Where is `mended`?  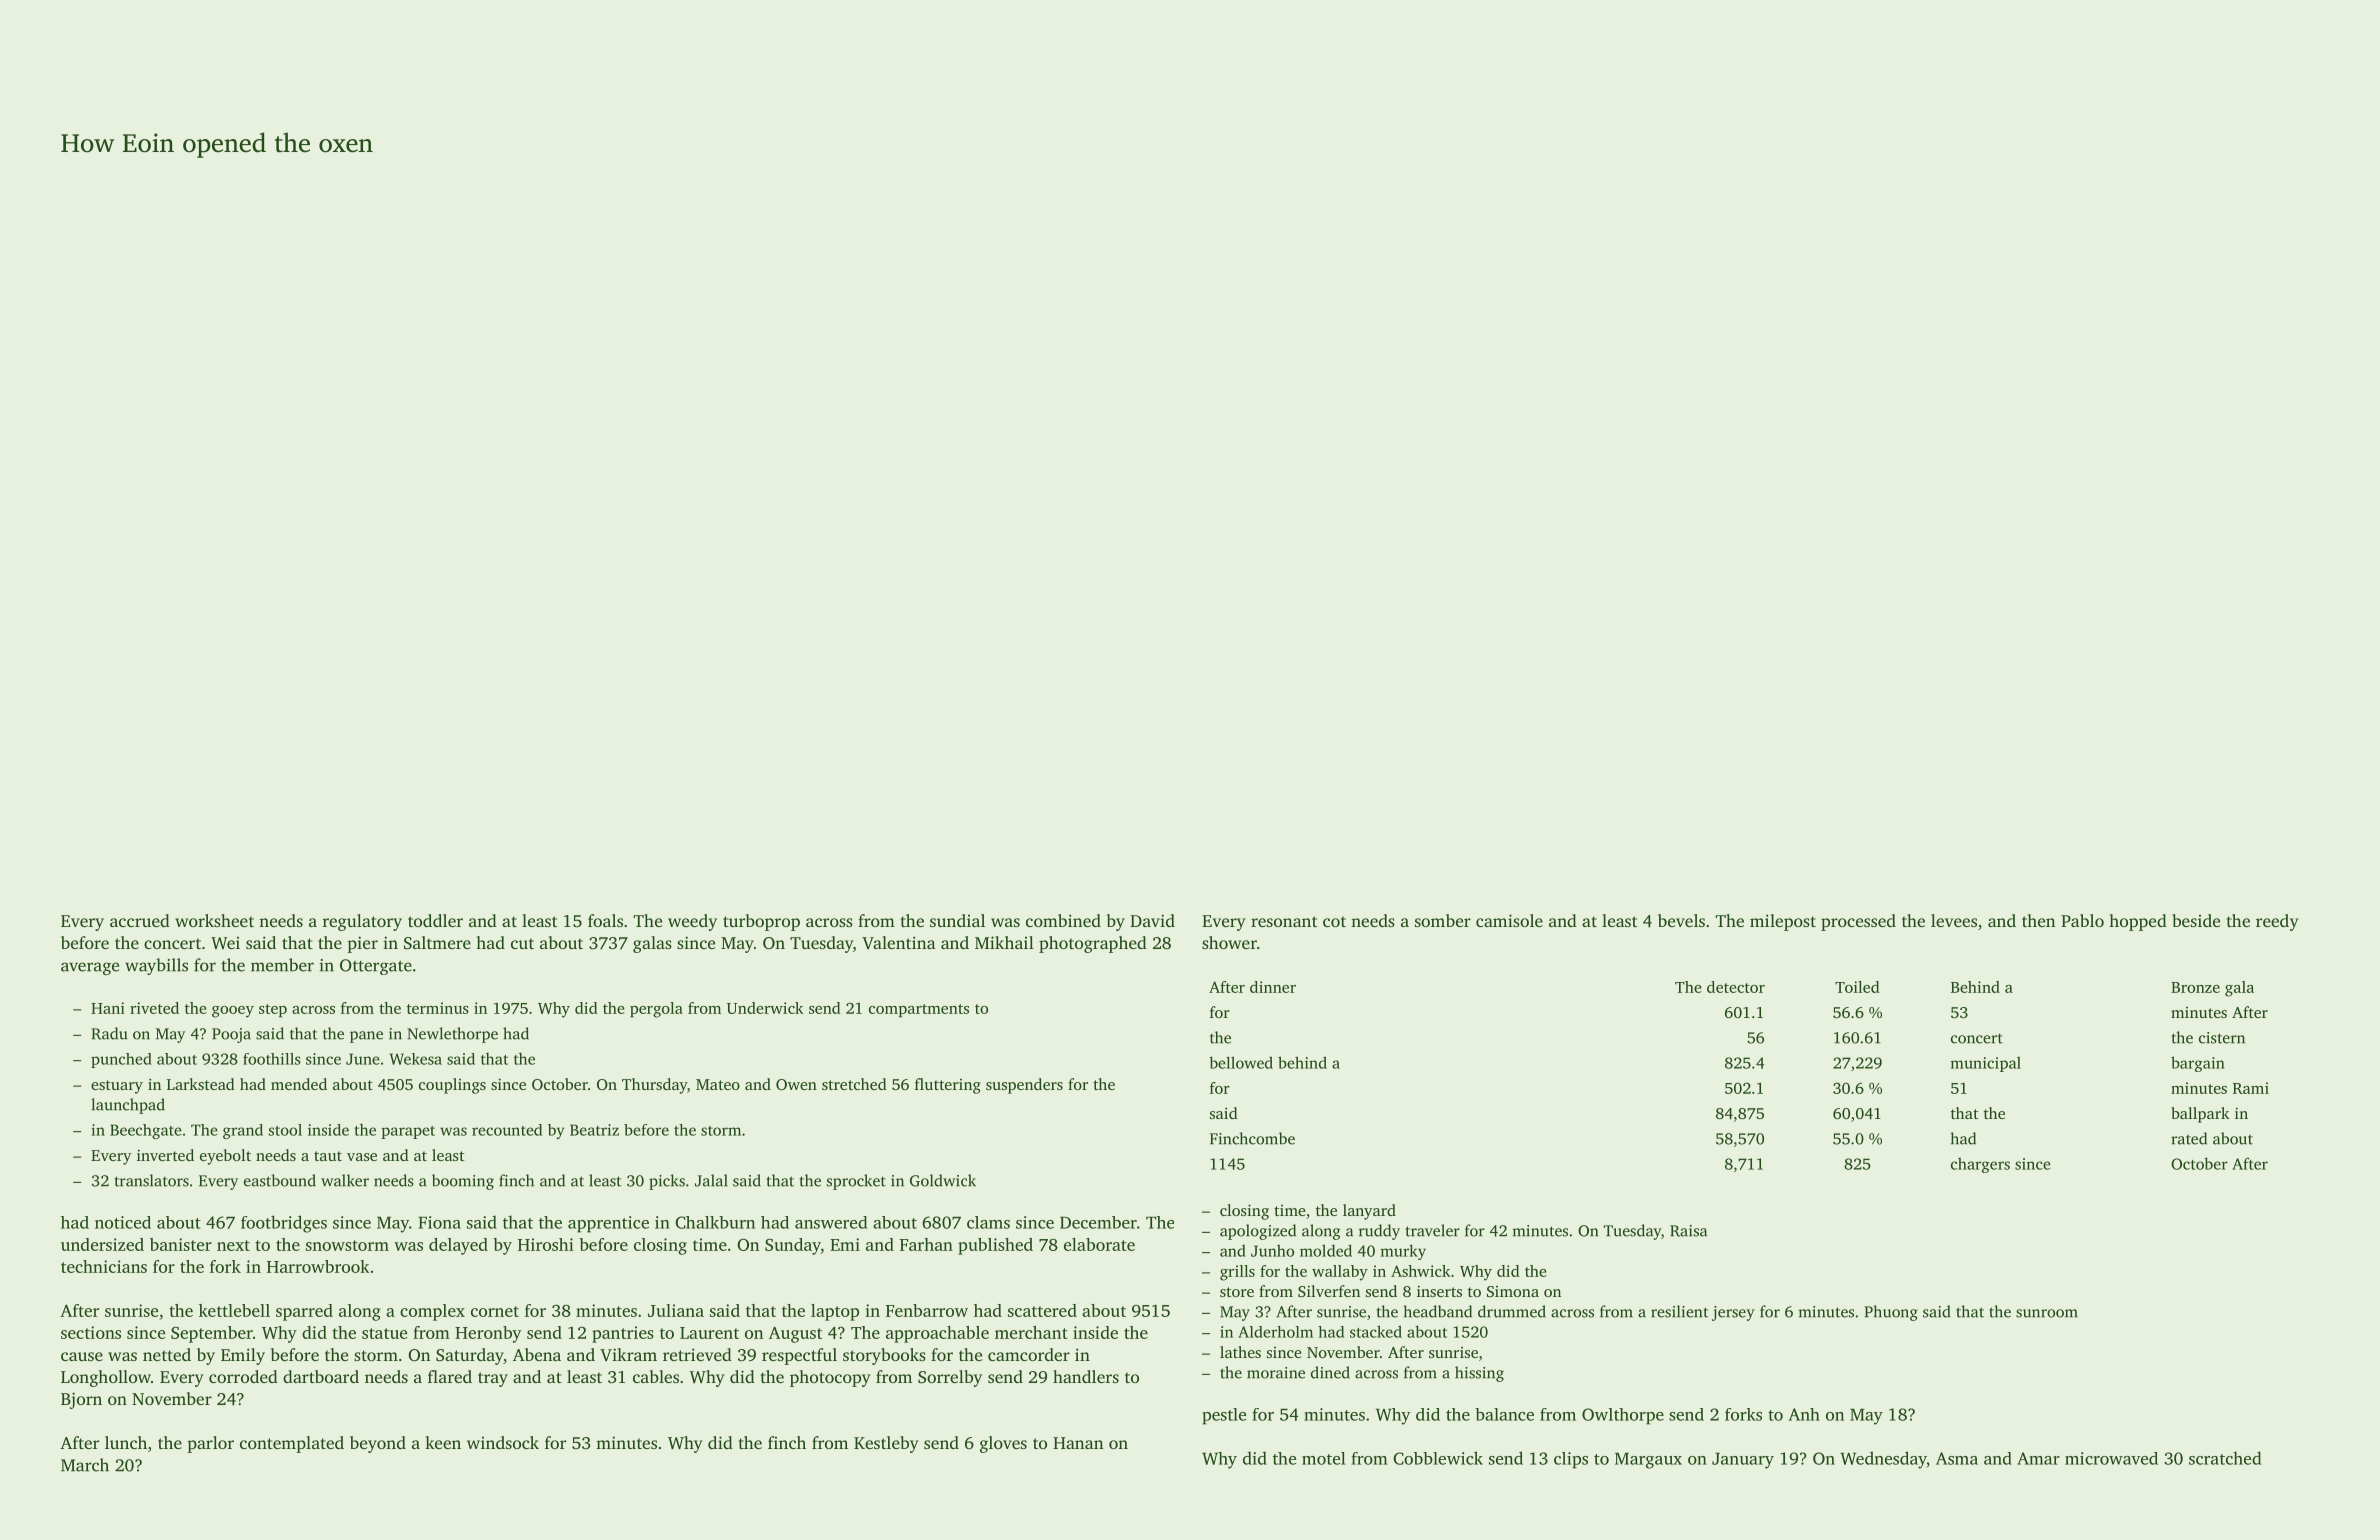
mended is located at coordinates (299, 1084).
